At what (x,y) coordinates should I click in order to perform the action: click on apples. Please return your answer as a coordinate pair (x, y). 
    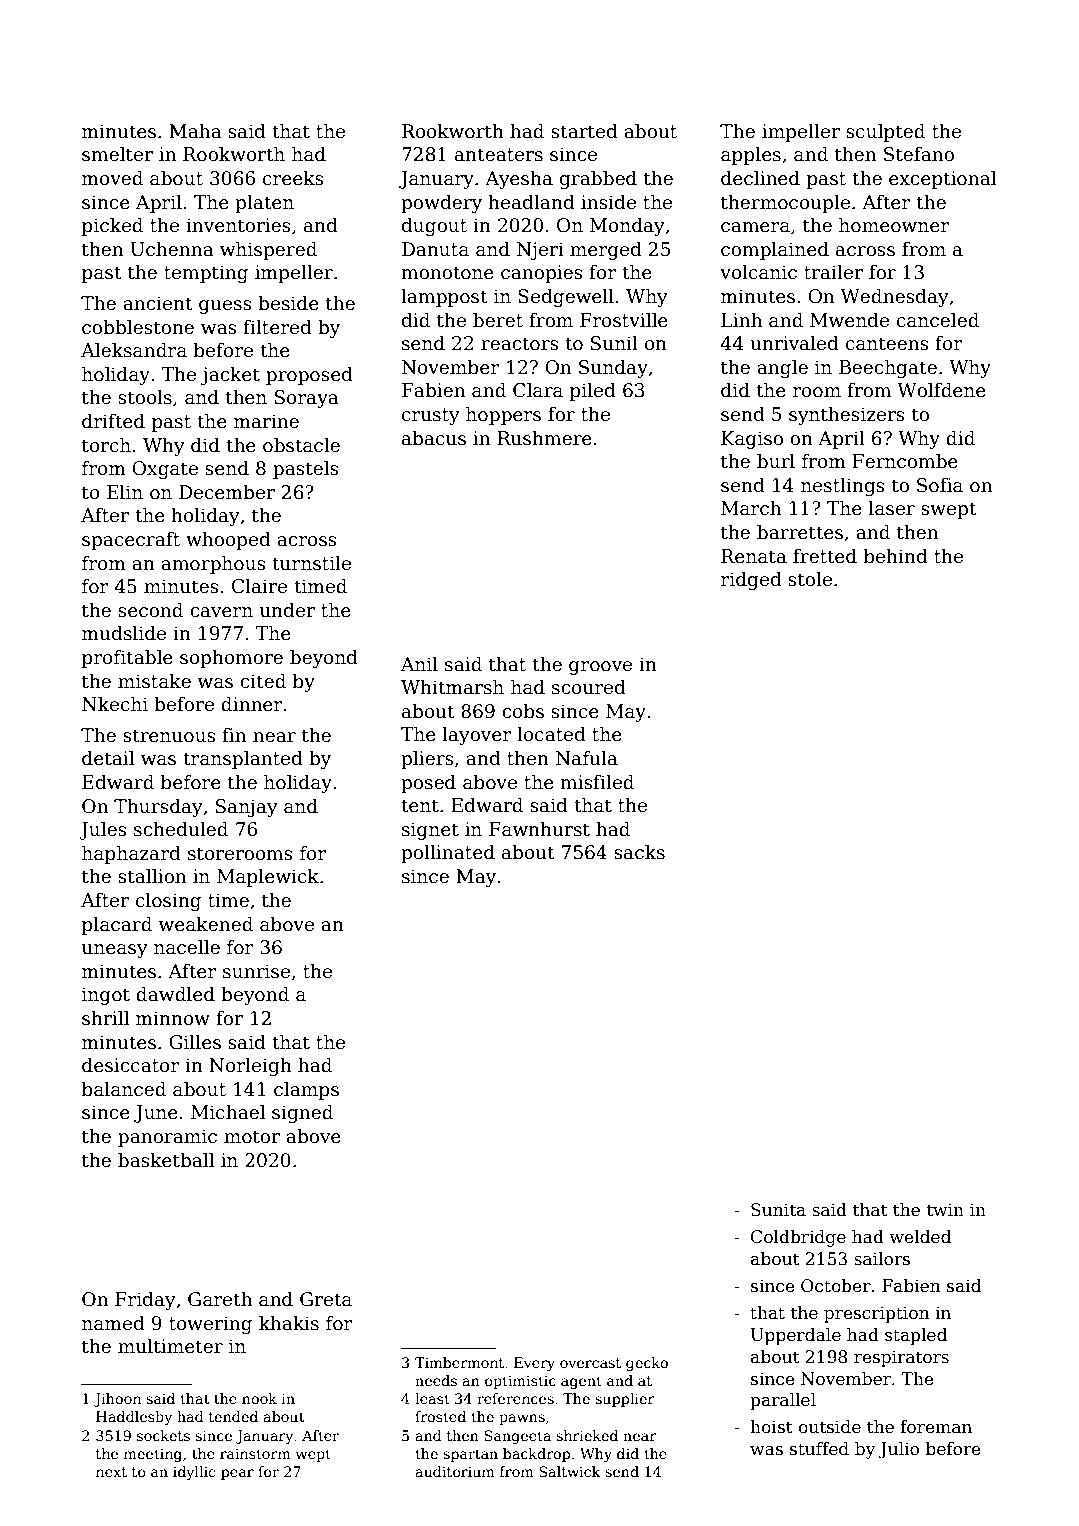
    Looking at the image, I should click on (751, 155).
